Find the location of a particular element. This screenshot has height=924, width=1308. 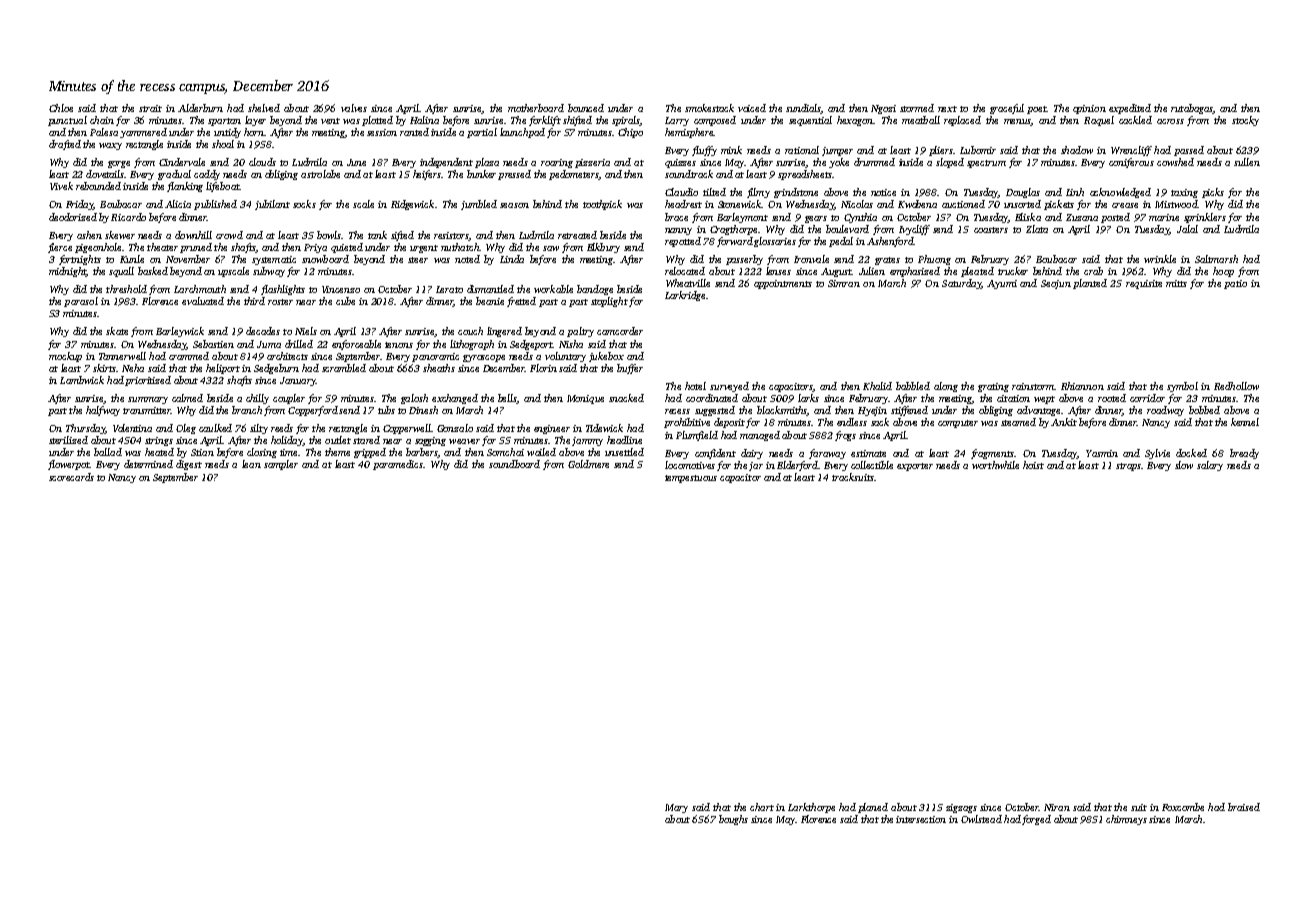

plaza is located at coordinates (487, 163).
